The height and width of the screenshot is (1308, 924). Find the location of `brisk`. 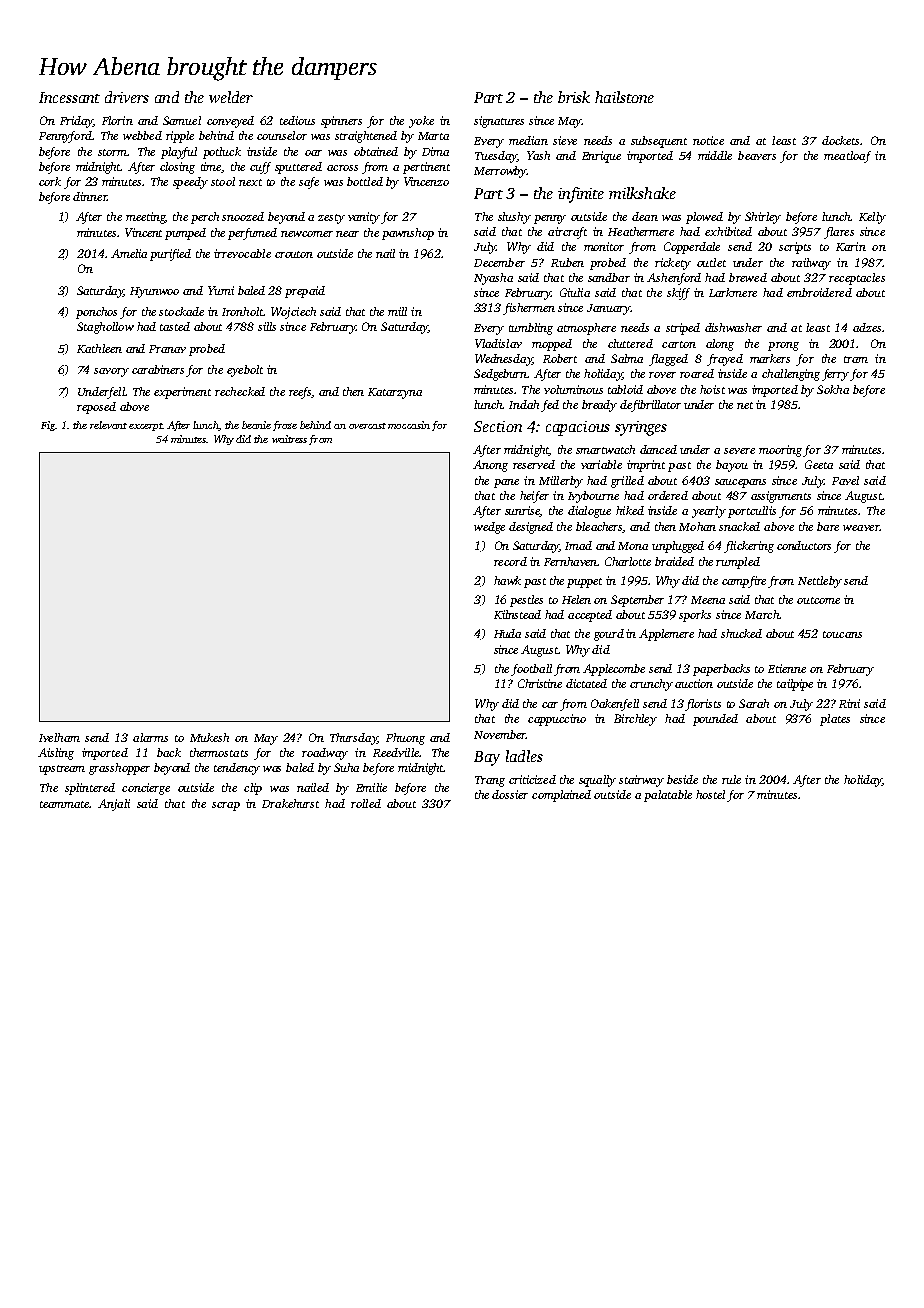

brisk is located at coordinates (574, 97).
